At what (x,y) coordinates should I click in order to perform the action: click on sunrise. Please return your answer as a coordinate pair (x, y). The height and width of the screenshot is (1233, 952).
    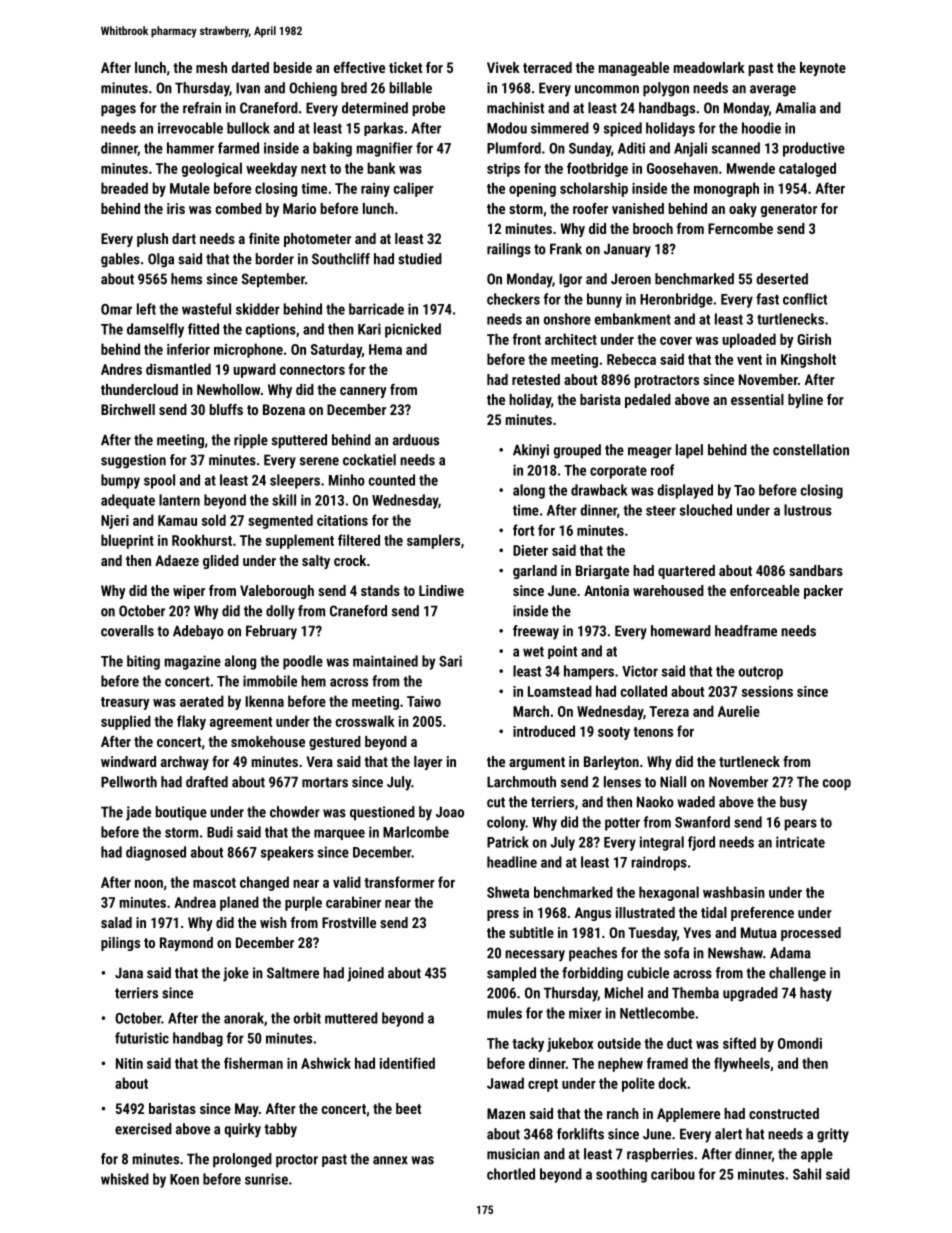
    Looking at the image, I should click on (266, 1179).
